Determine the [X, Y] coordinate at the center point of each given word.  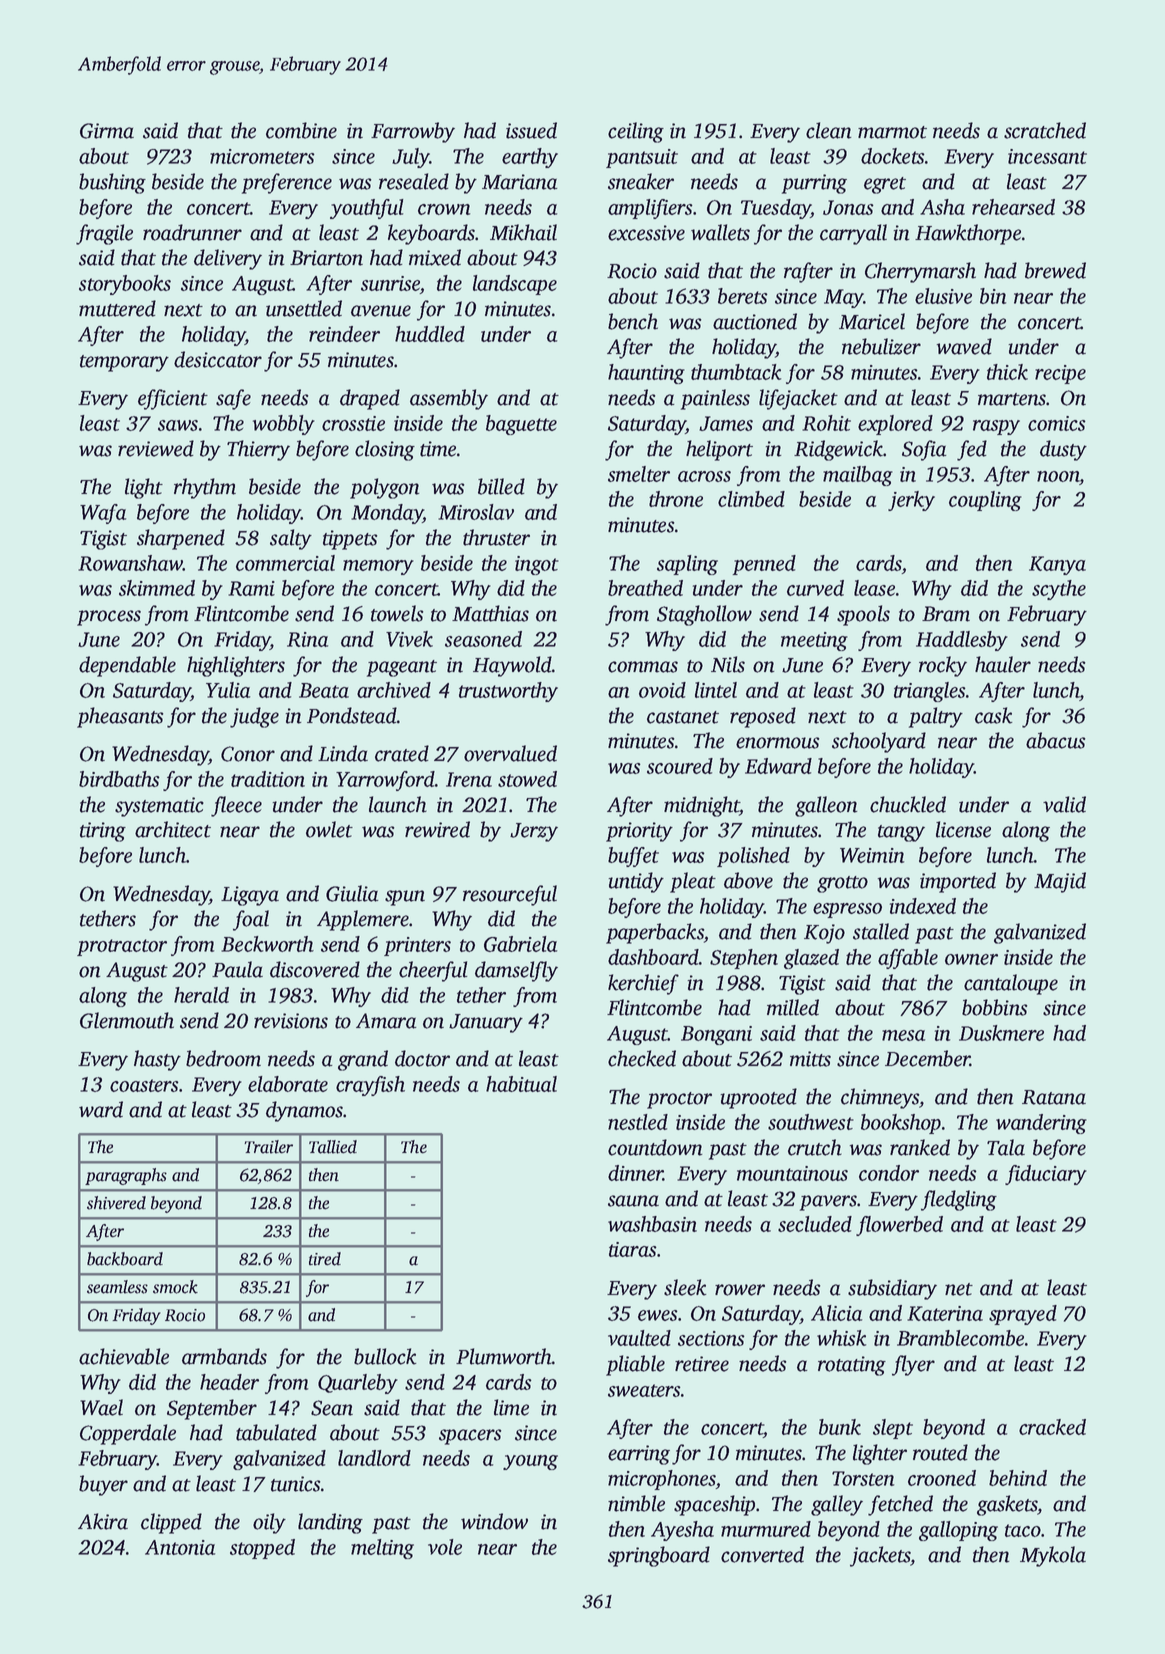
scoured [680, 766]
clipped [171, 1523]
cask [994, 715]
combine [301, 130]
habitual [521, 1084]
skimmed [157, 588]
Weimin [872, 855]
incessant [1047, 156]
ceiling [636, 132]
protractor [122, 947]
